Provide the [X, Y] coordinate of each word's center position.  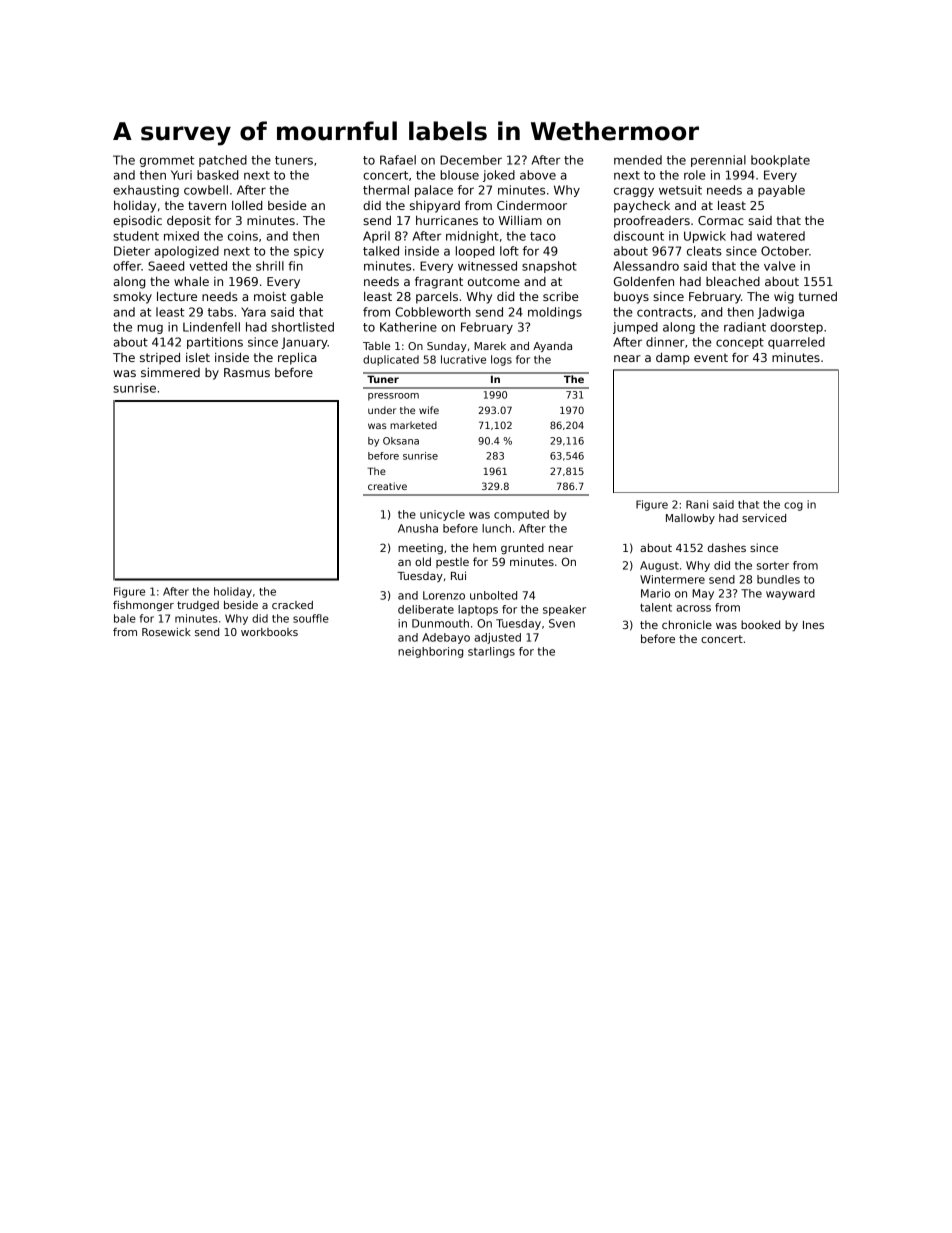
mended [638, 160]
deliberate [426, 609]
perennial [718, 161]
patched [223, 161]
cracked [292, 605]
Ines [813, 625]
